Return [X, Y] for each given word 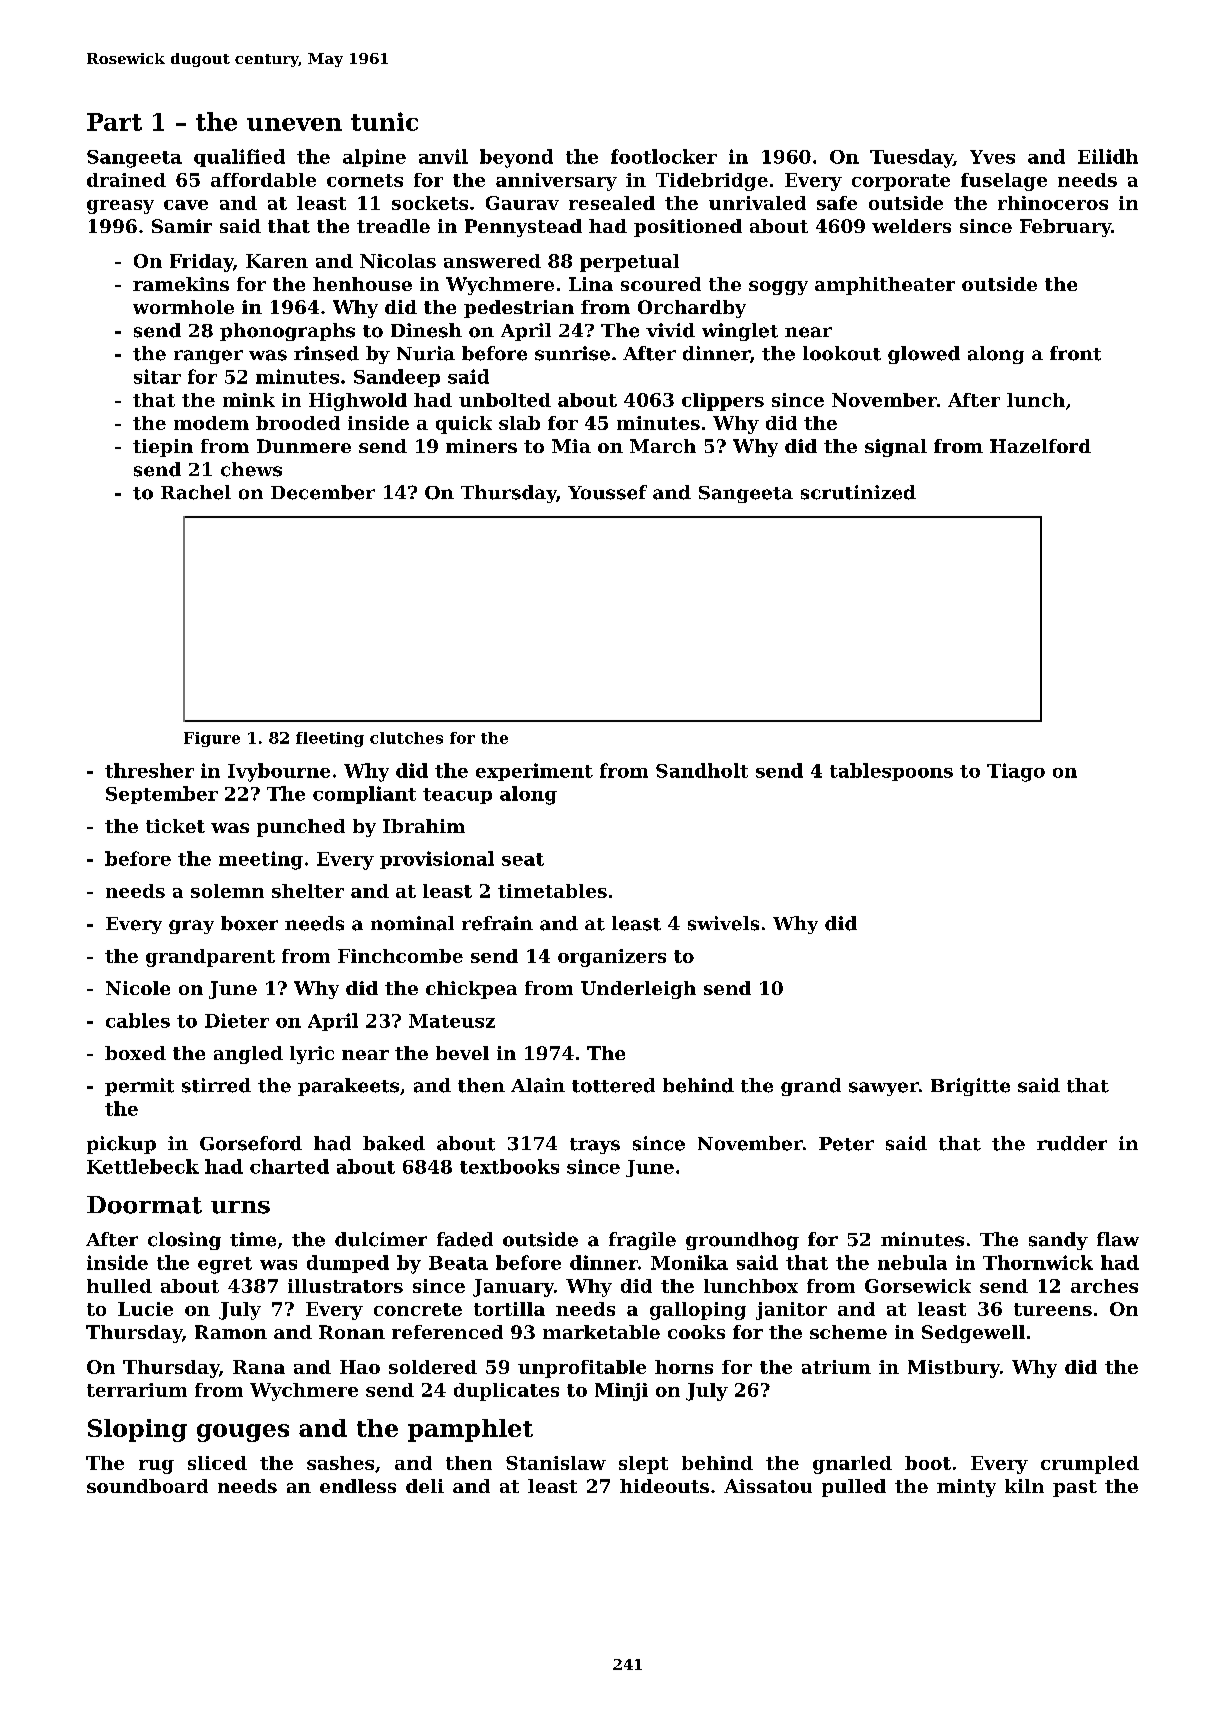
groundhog [742, 1241]
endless [358, 1486]
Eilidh [1108, 156]
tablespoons [891, 772]
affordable [263, 180]
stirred [216, 1085]
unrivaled [757, 203]
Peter [846, 1144]
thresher [149, 770]
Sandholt [702, 770]
